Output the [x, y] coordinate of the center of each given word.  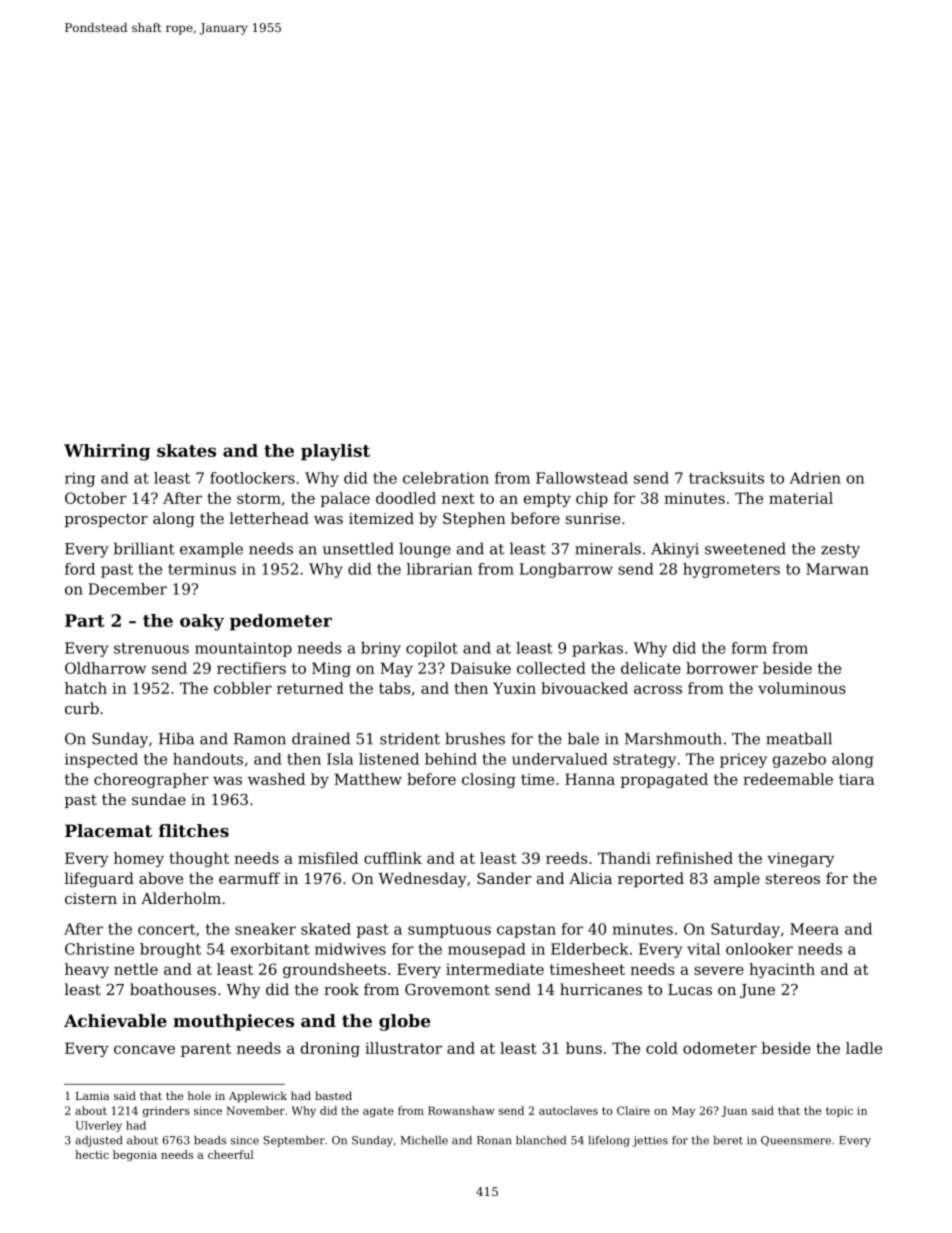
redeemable [788, 779]
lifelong [609, 1141]
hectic [92, 1154]
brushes [475, 738]
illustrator [403, 1048]
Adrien [815, 478]
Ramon [260, 739]
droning [330, 1049]
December [128, 589]
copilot [432, 649]
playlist [335, 452]
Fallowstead [582, 478]
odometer [720, 1048]
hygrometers [731, 570]
